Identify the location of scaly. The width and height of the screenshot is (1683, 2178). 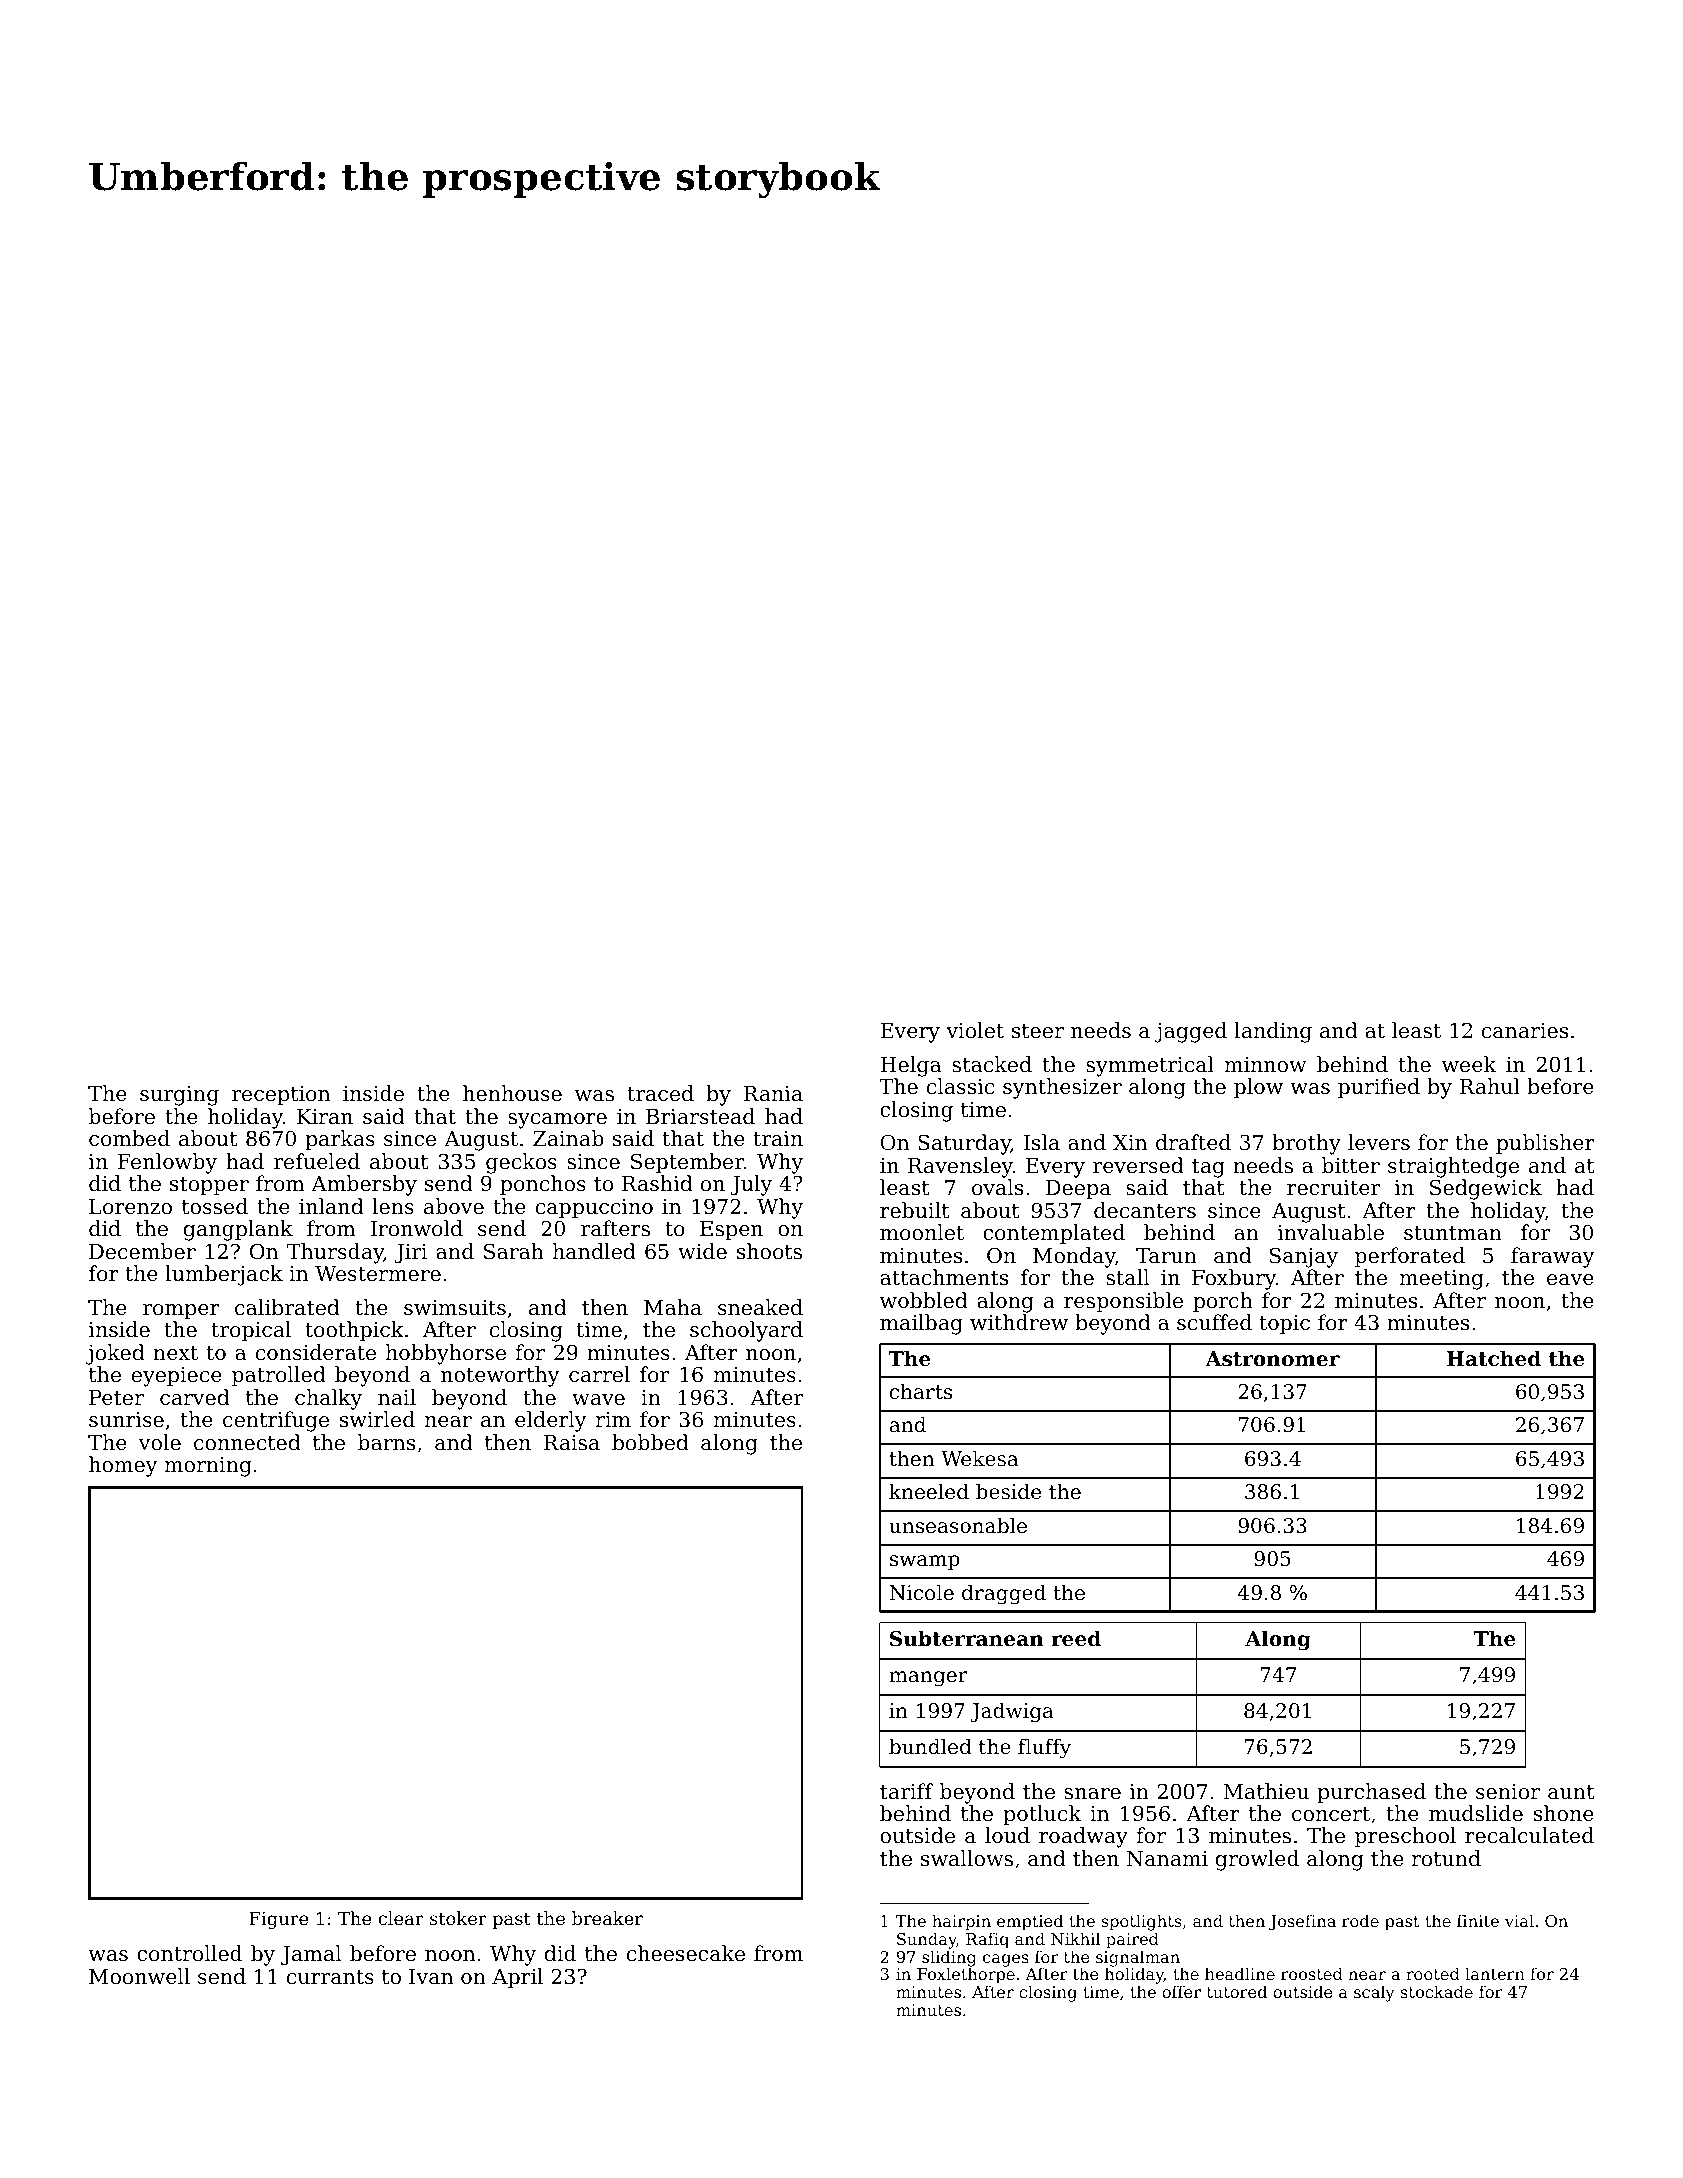
(1374, 1993).
